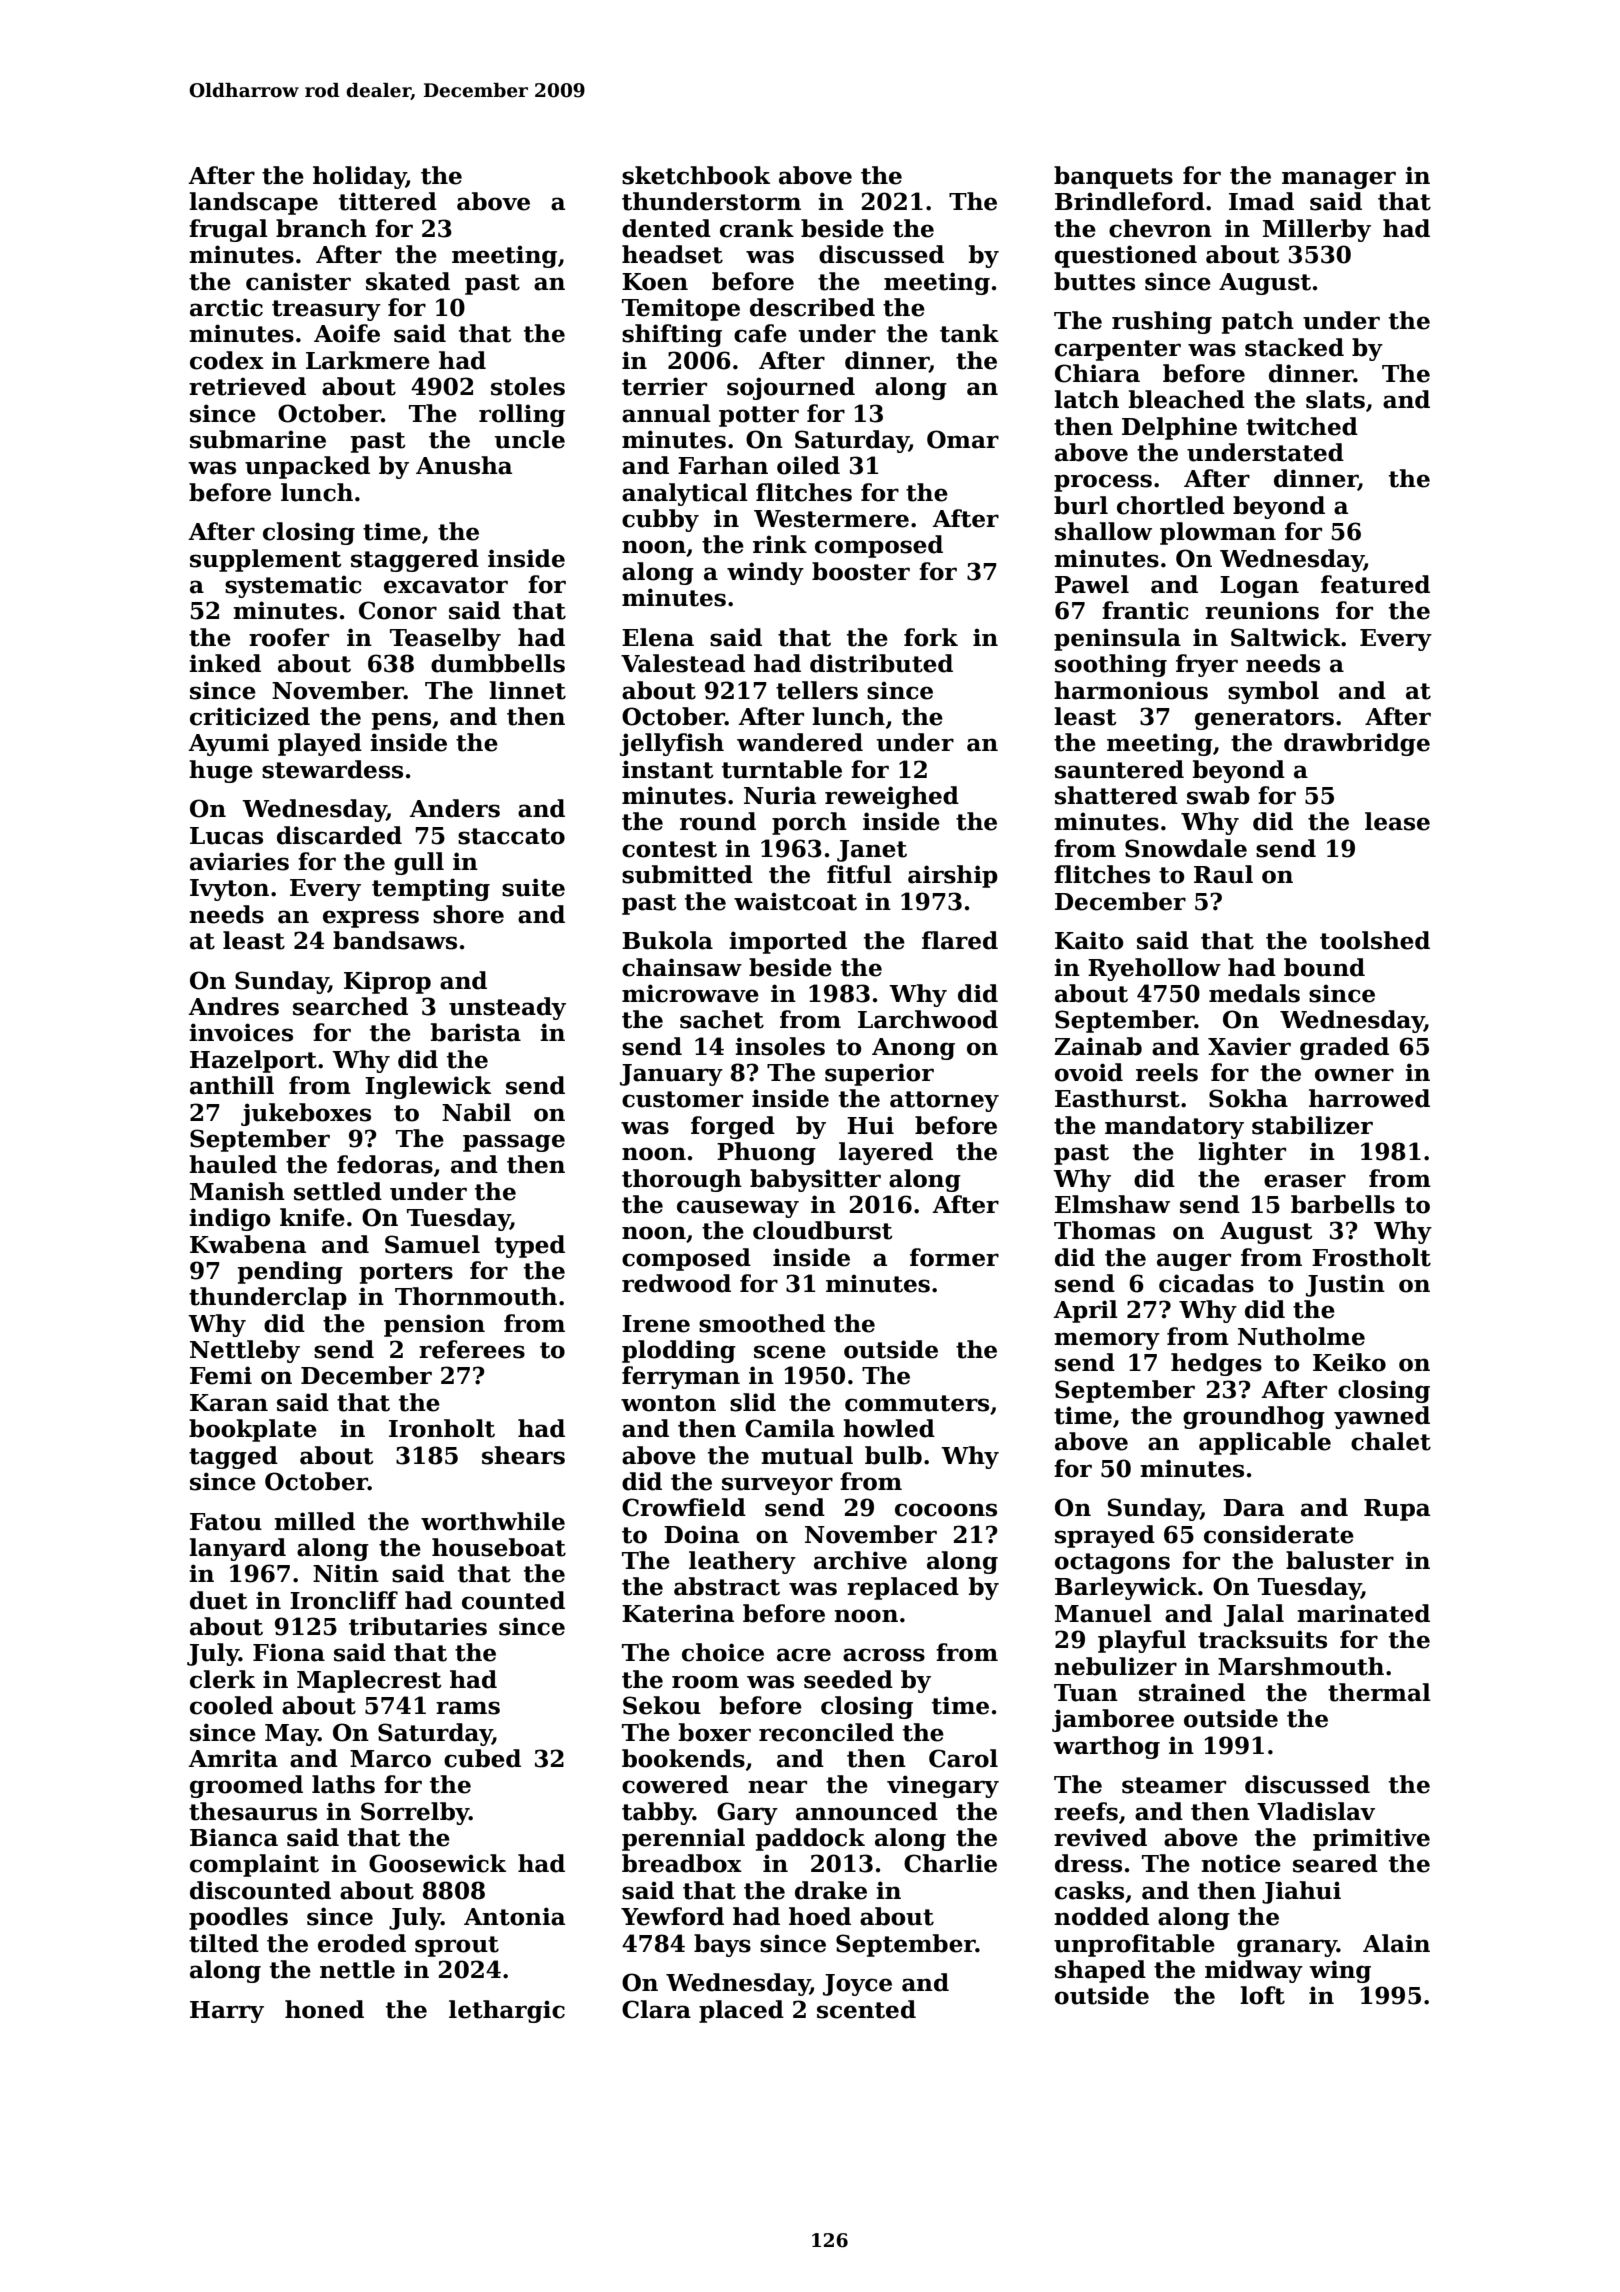 The height and width of the screenshot is (2292, 1620). I want to click on generators, so click(1264, 719).
